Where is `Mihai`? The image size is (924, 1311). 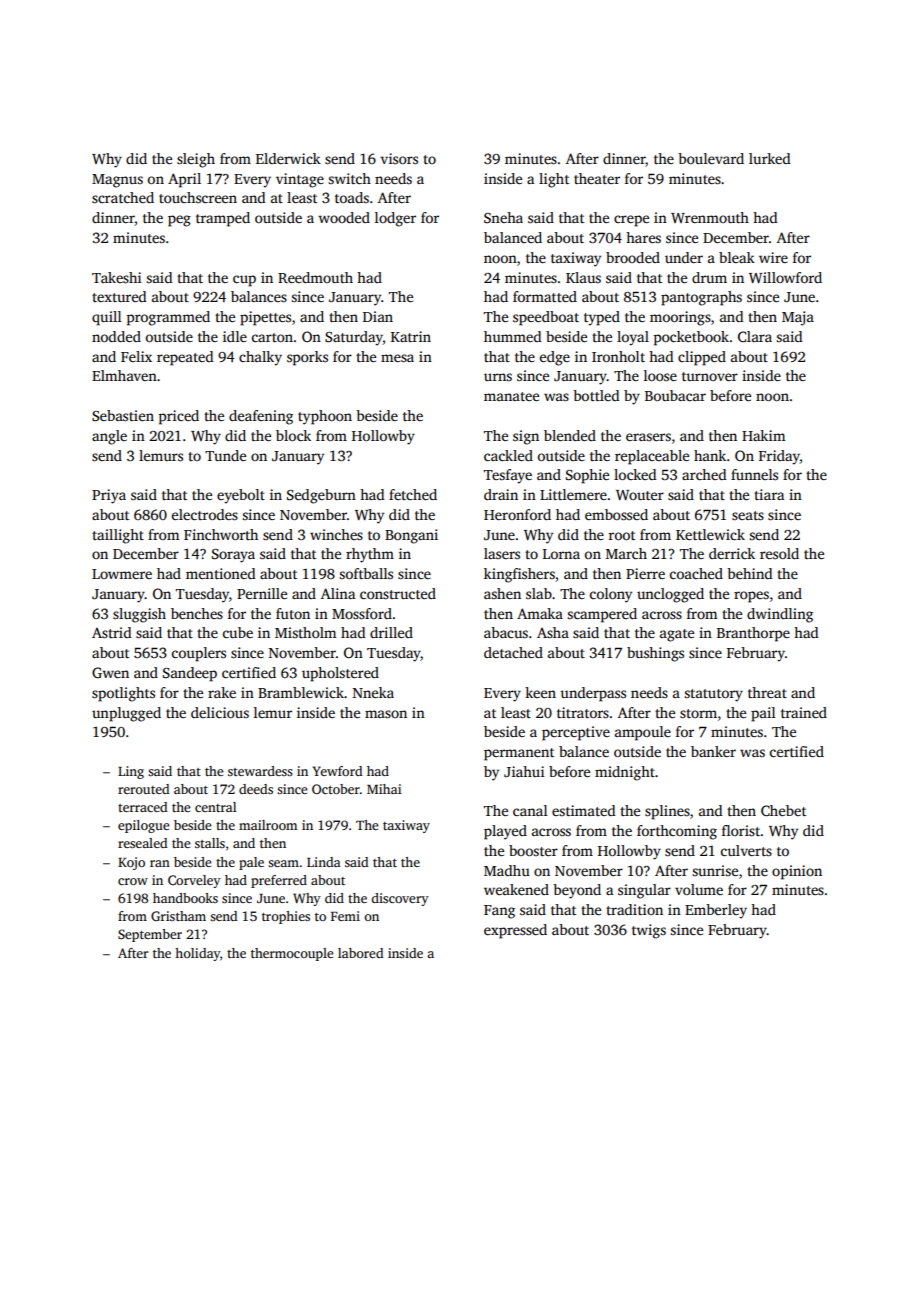
Mihai is located at coordinates (384, 789).
